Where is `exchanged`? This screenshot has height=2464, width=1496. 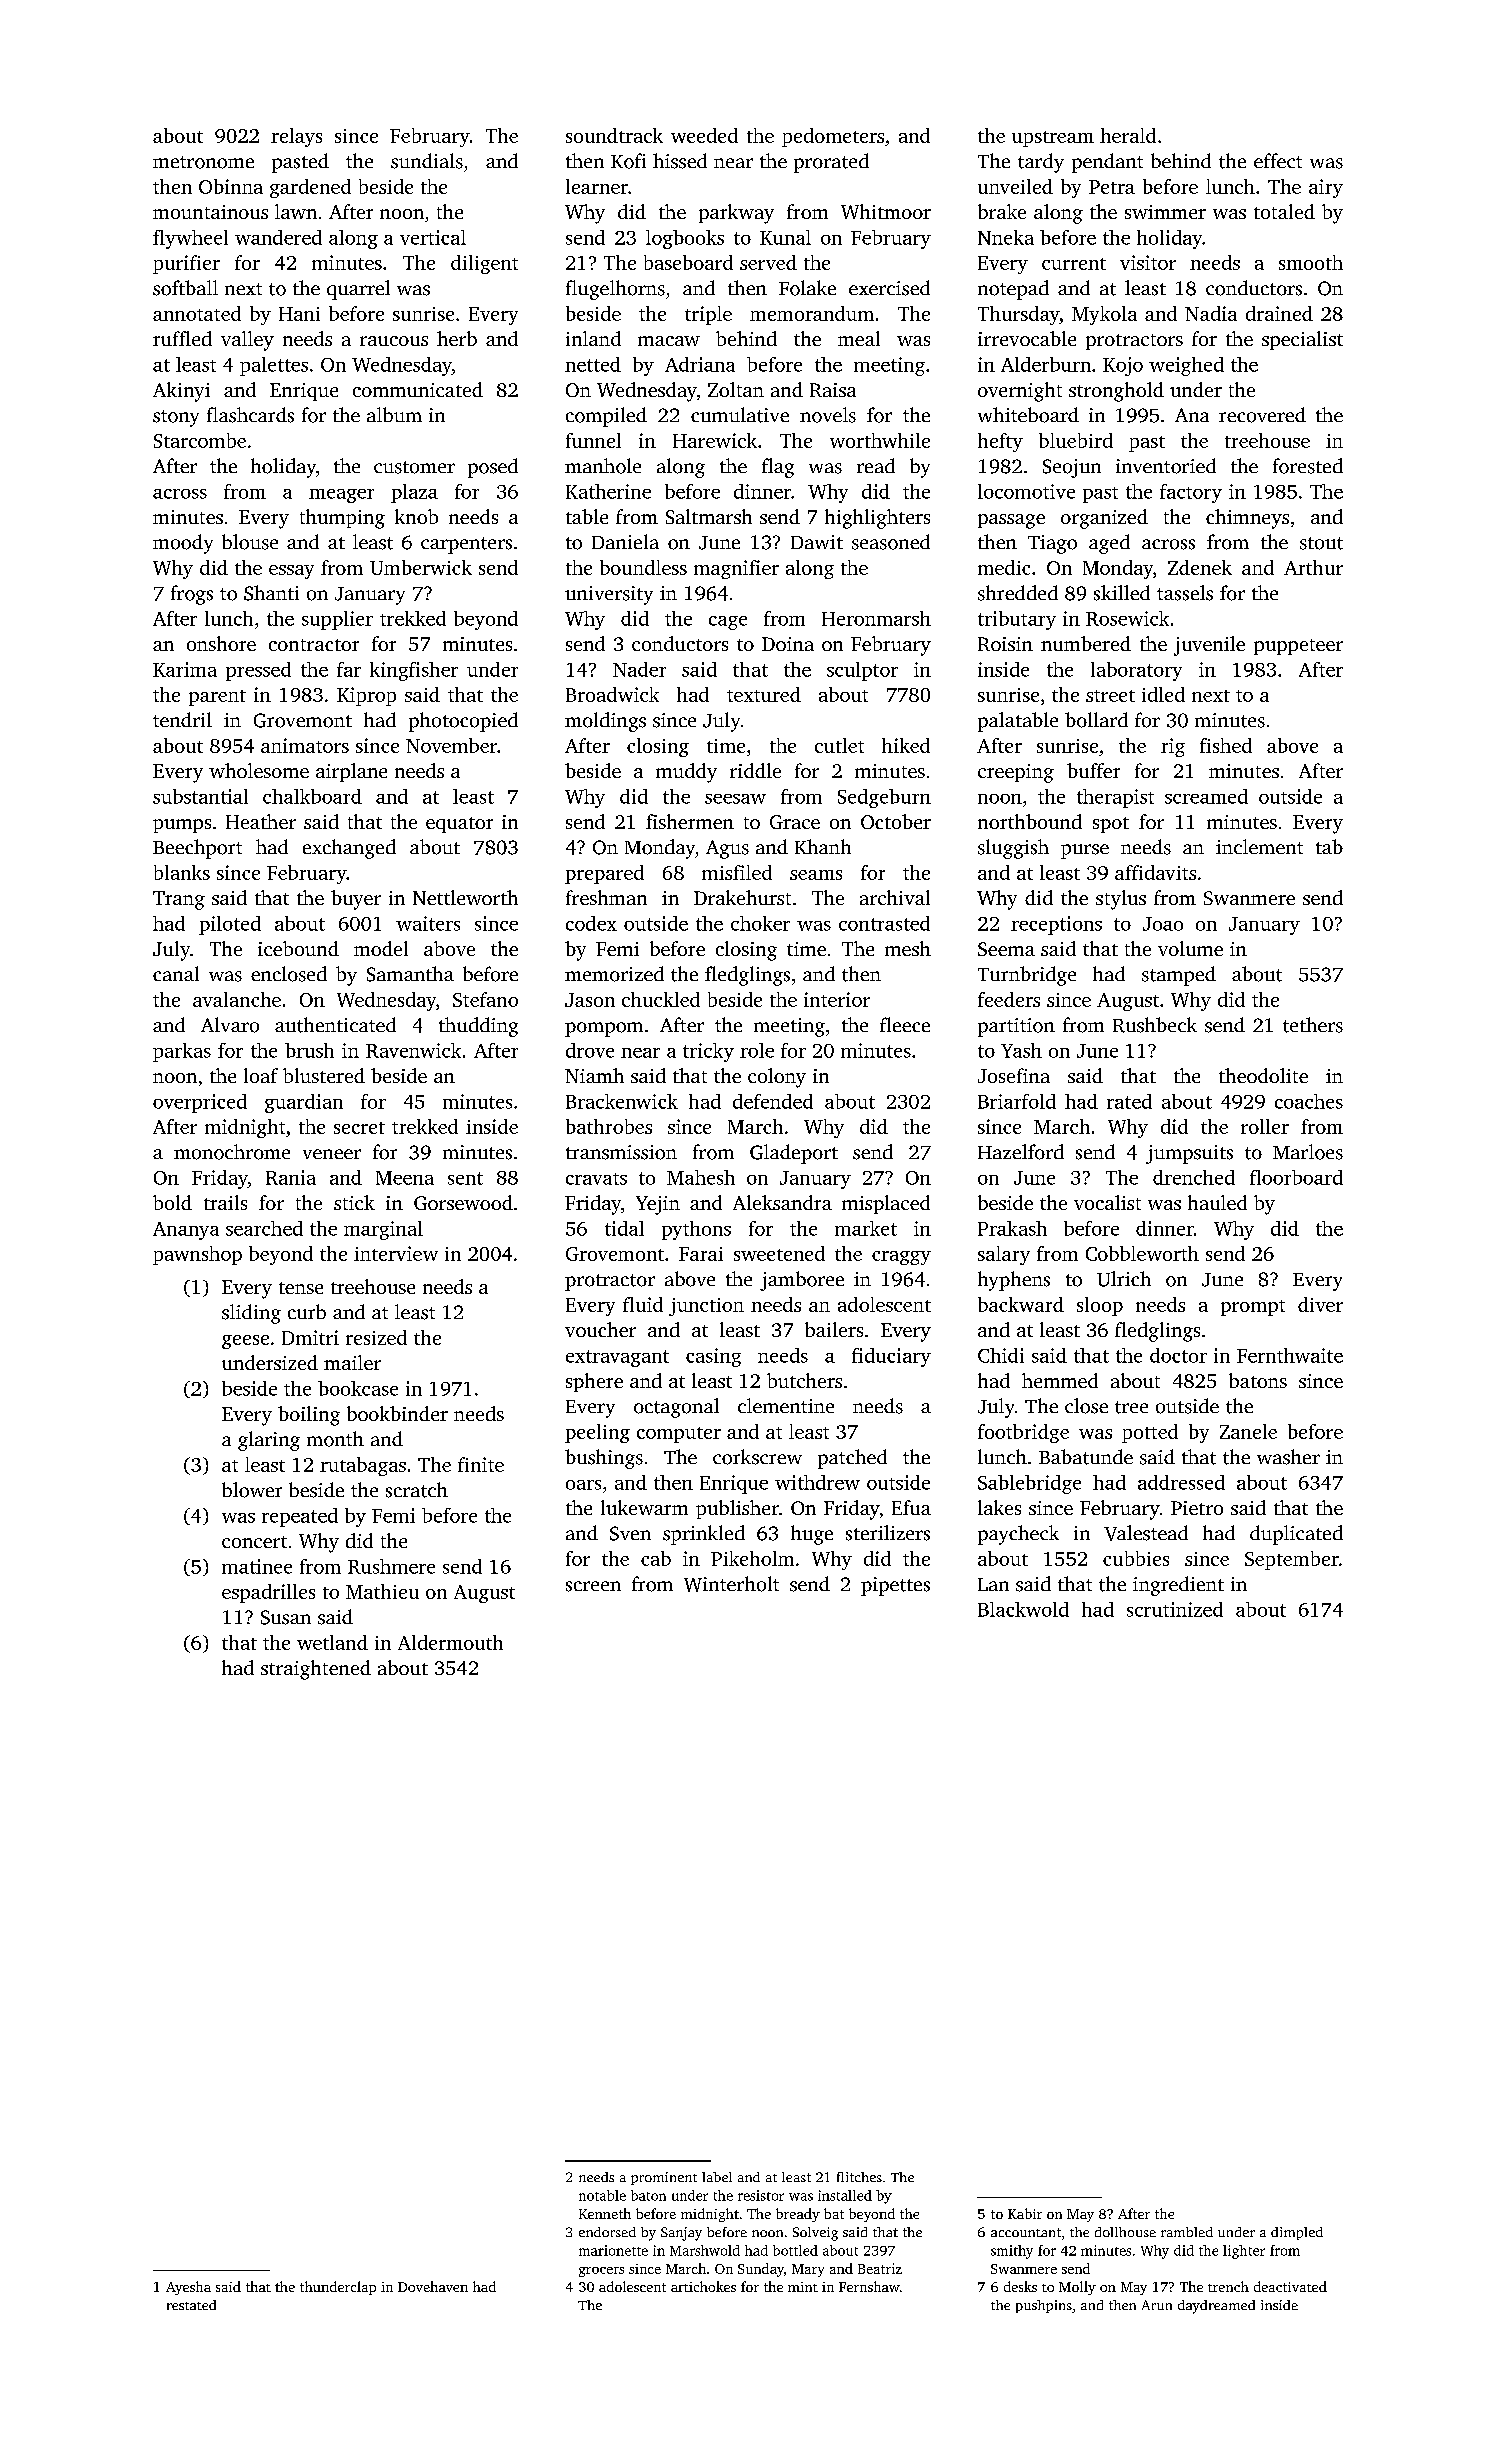 exchanged is located at coordinates (349, 849).
